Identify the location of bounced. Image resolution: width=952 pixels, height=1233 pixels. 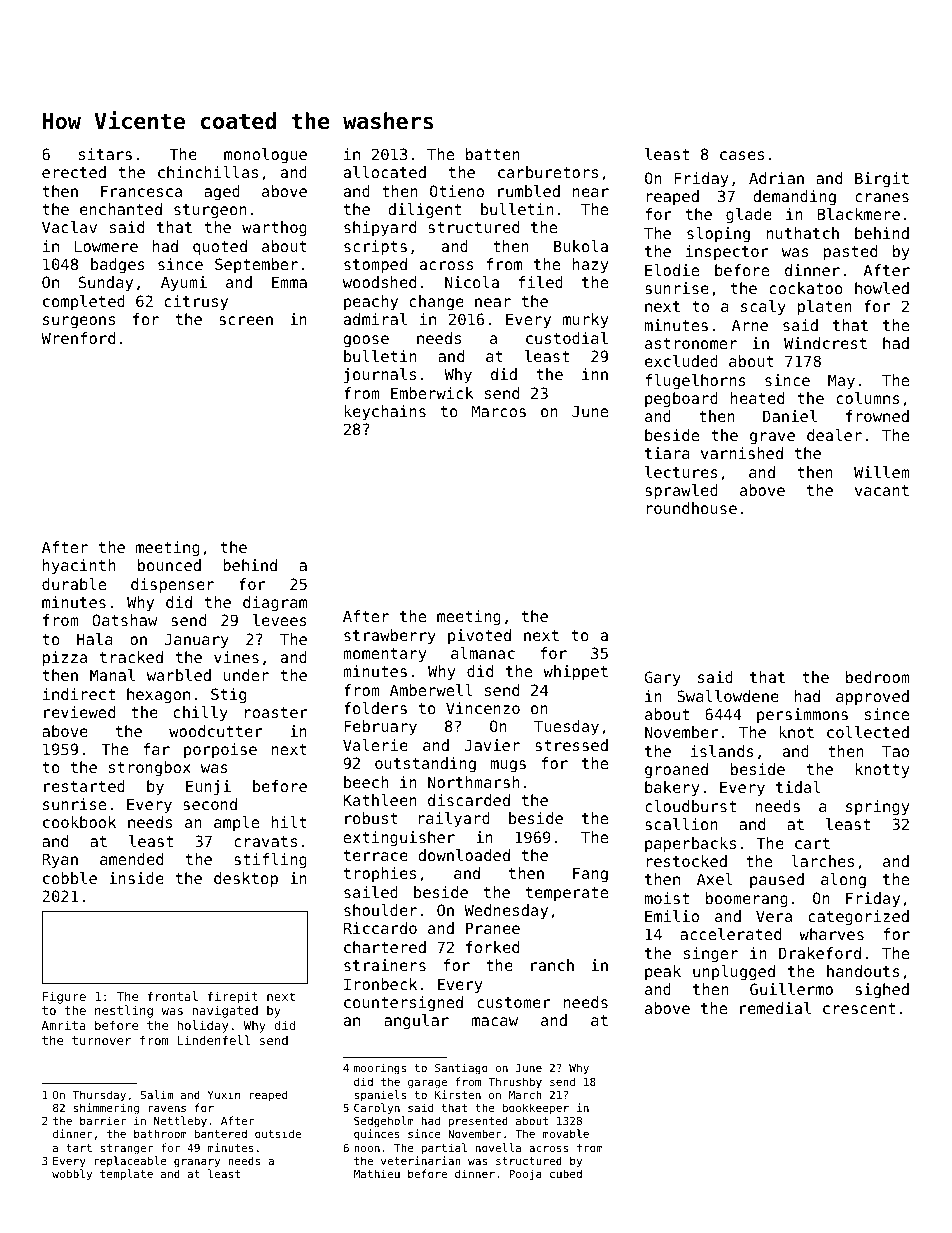
(169, 565).
